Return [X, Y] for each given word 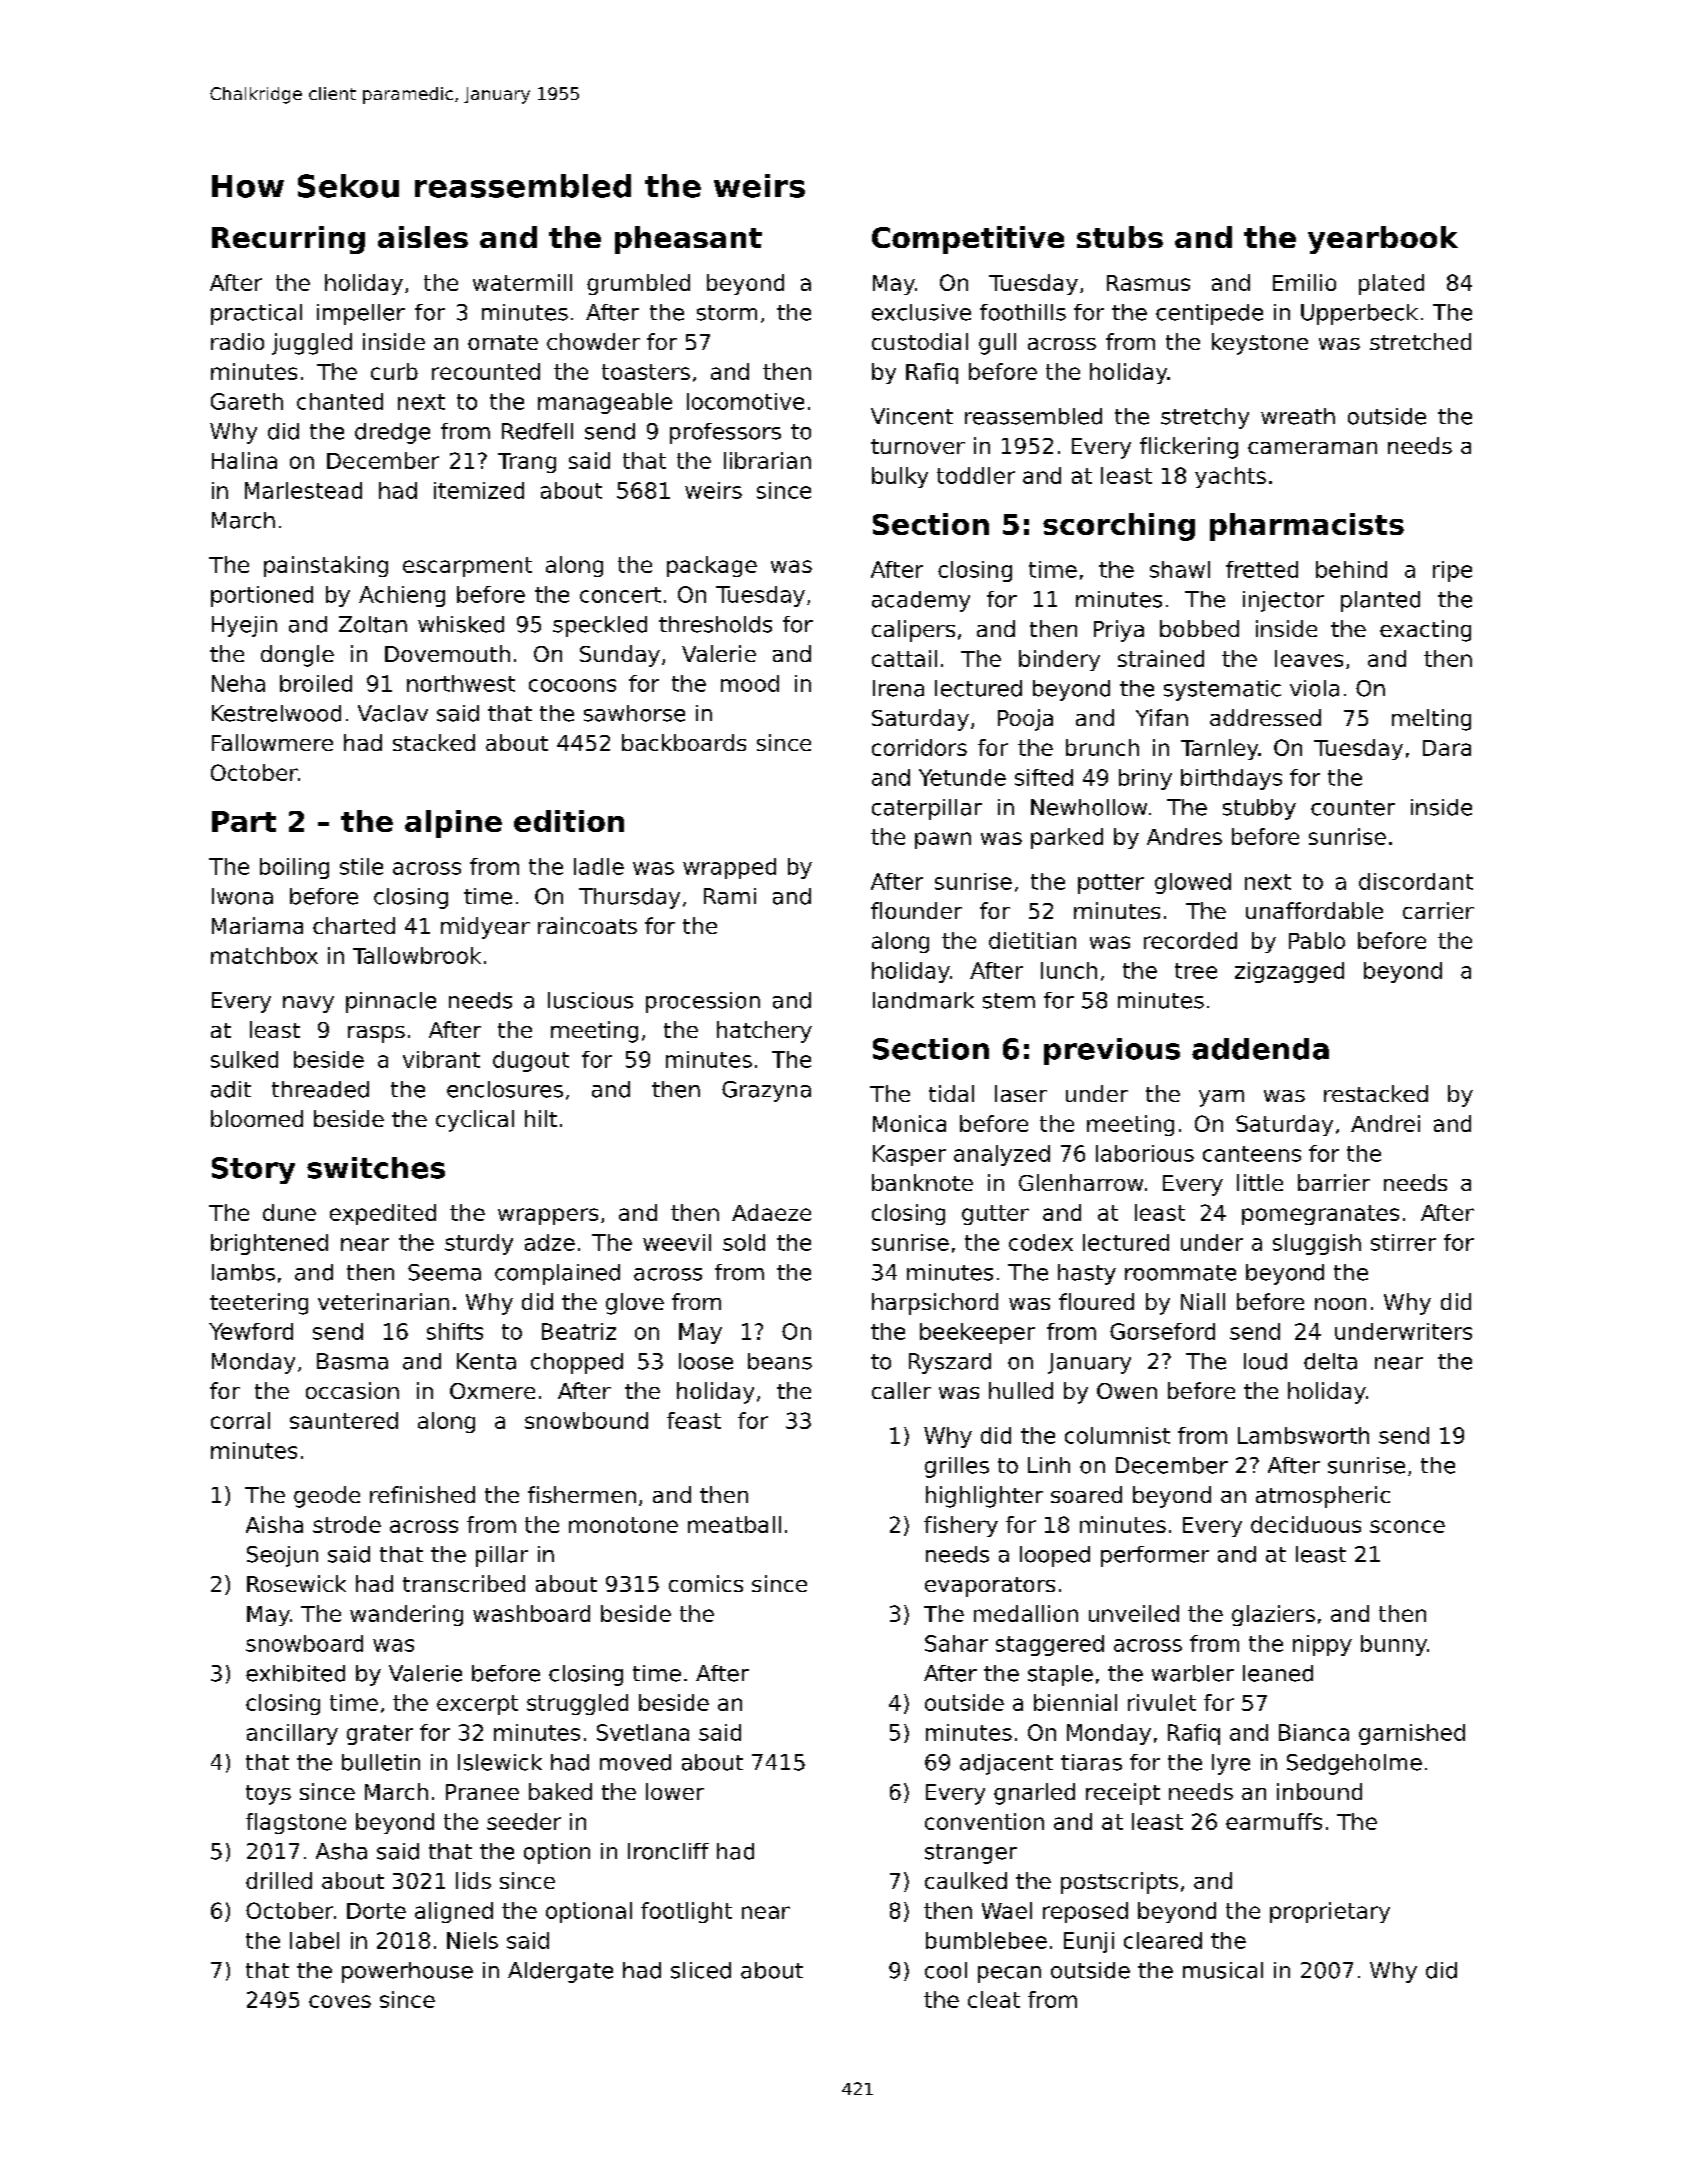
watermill [522, 282]
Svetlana [643, 1732]
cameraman [1312, 448]
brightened [269, 1244]
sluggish [1317, 1244]
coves [340, 2001]
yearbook [1383, 240]
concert [620, 595]
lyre [1231, 1764]
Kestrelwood [276, 713]
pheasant [688, 240]
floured [1096, 1301]
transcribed [464, 1583]
